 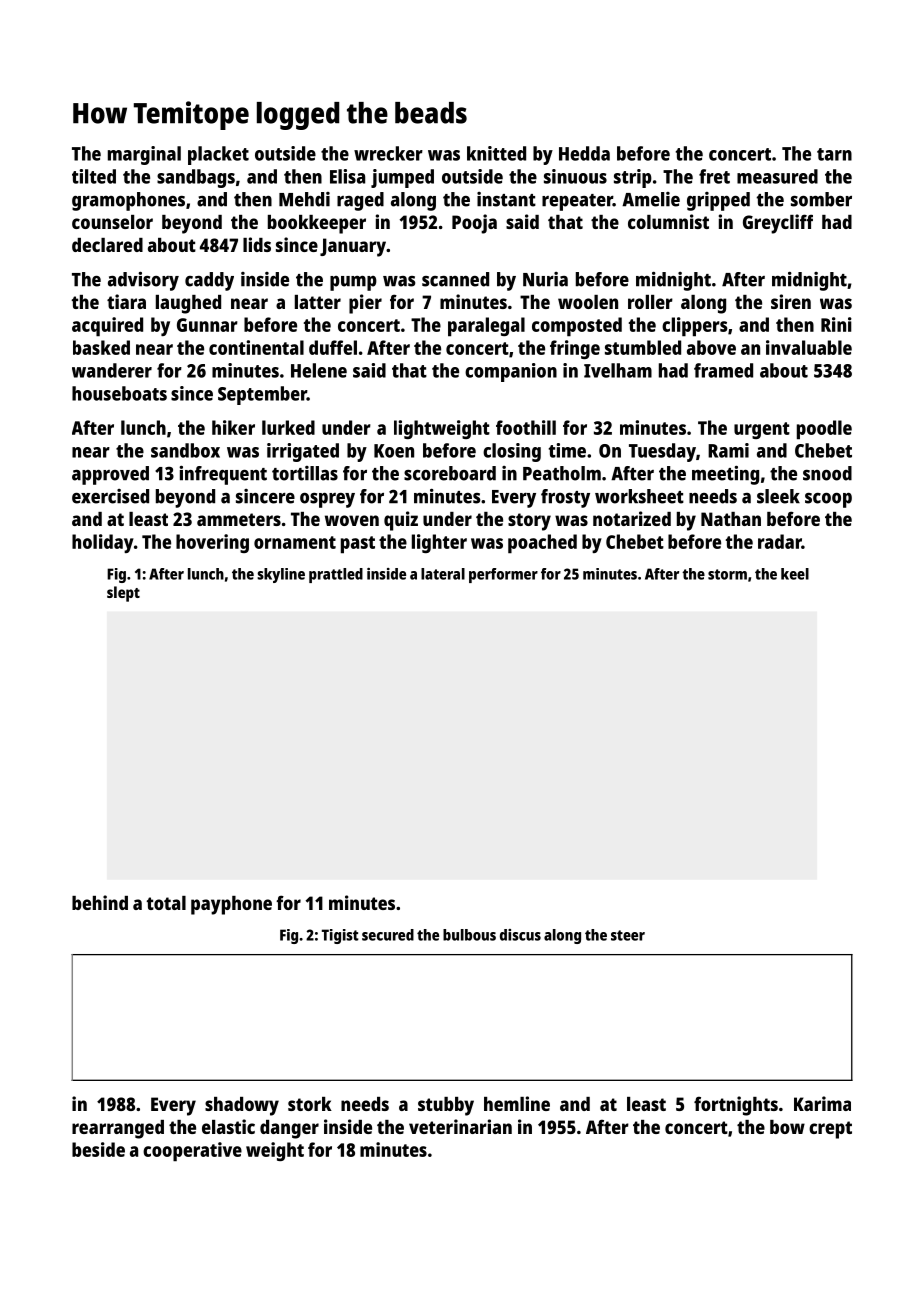 What do you see at coordinates (714, 176) in the image?
I see `fret` at bounding box center [714, 176].
